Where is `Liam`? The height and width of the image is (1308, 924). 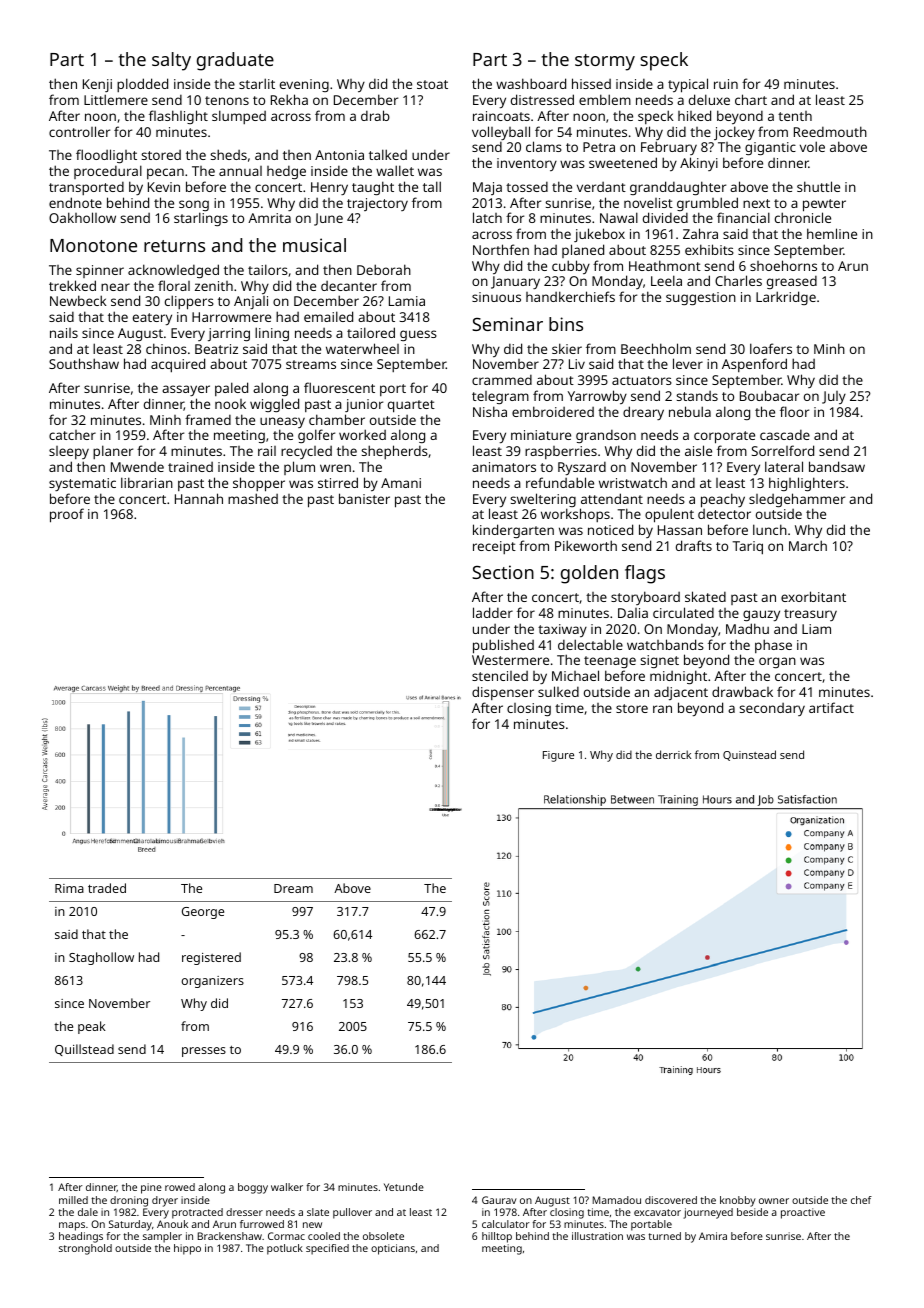 Liam is located at coordinates (816, 629).
